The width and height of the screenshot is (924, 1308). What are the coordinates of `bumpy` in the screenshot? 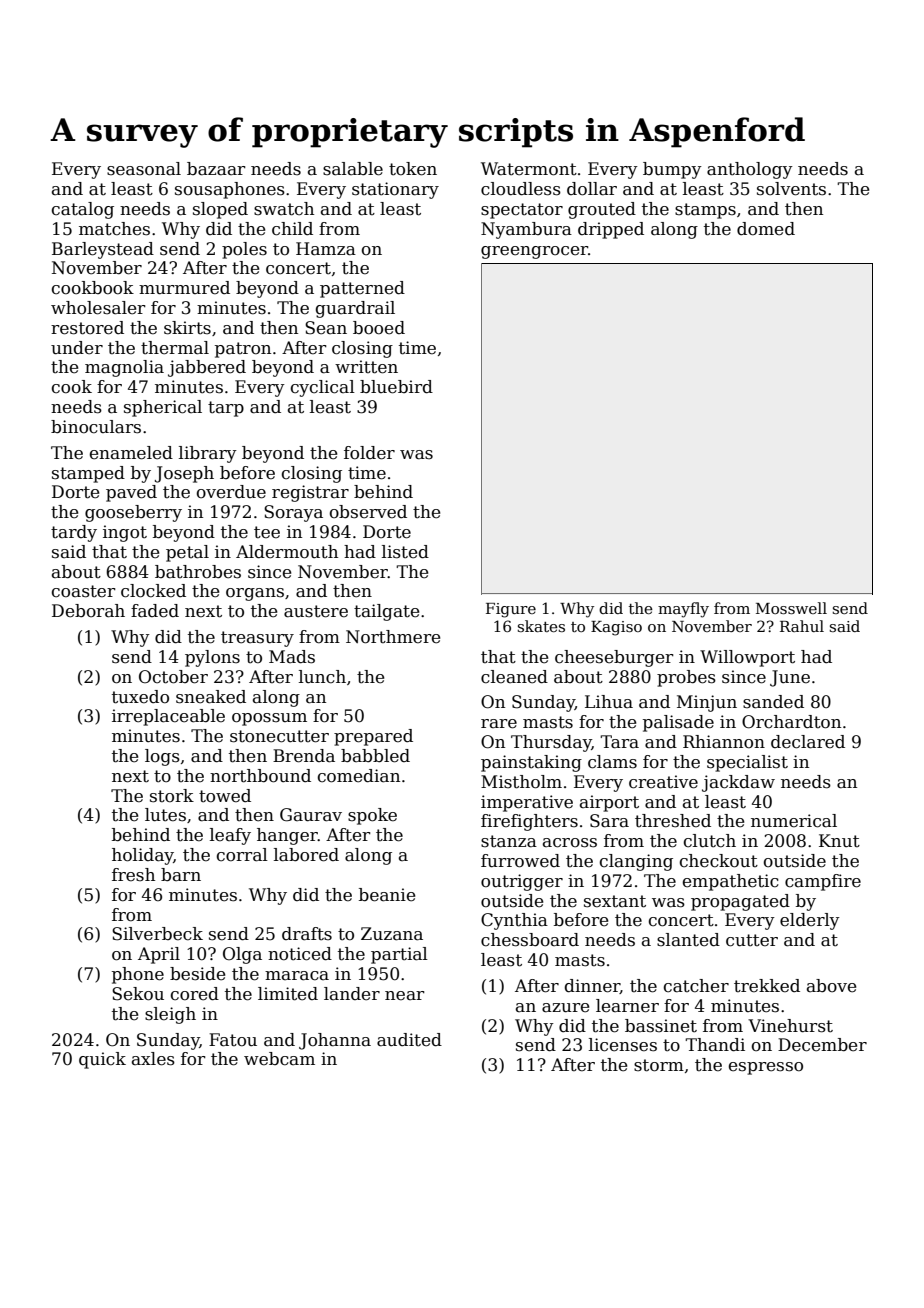 It's located at (672, 170).
